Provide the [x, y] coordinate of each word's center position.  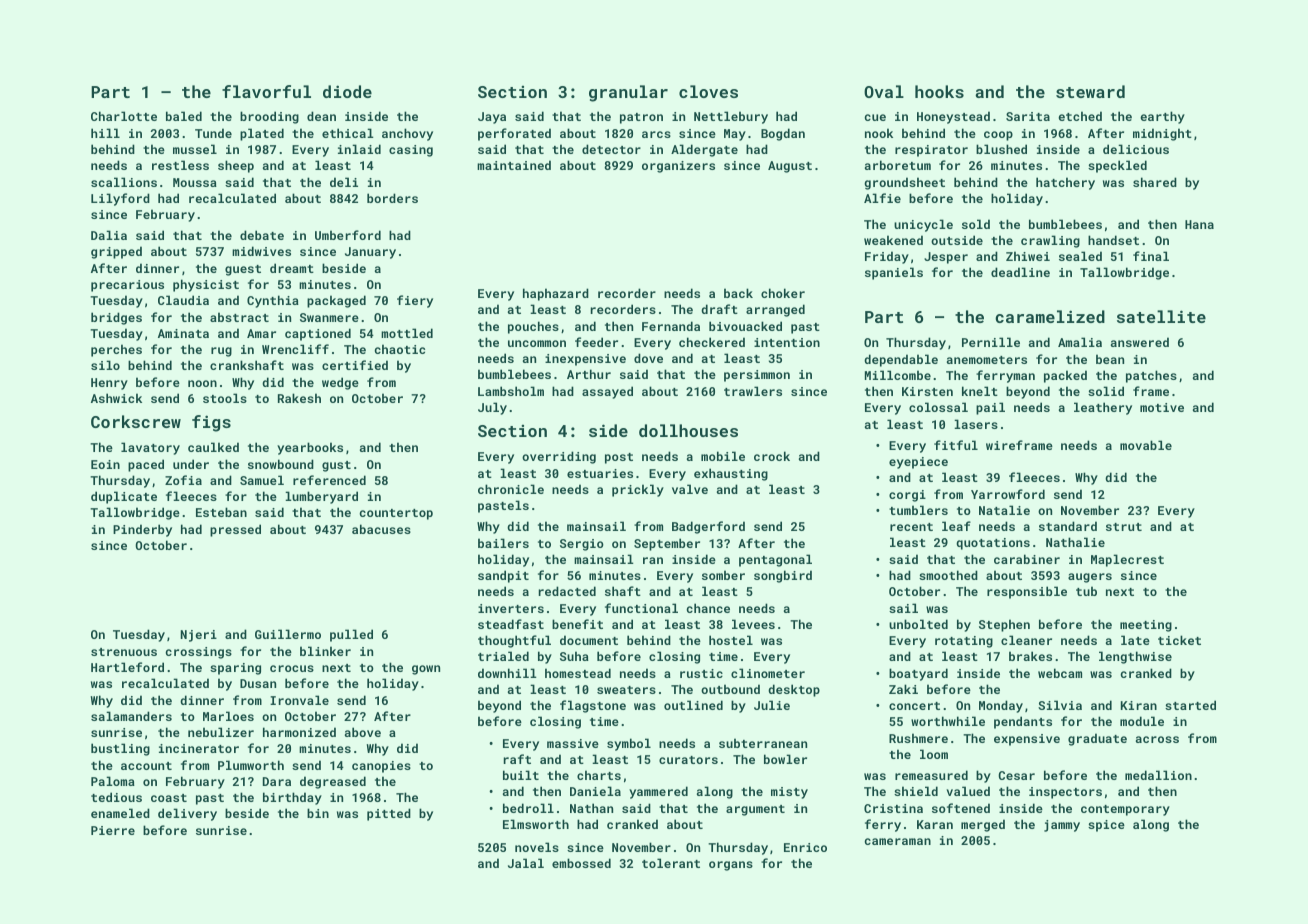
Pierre [113, 830]
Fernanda [671, 326]
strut [1124, 527]
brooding [269, 117]
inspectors [1065, 793]
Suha [574, 656]
